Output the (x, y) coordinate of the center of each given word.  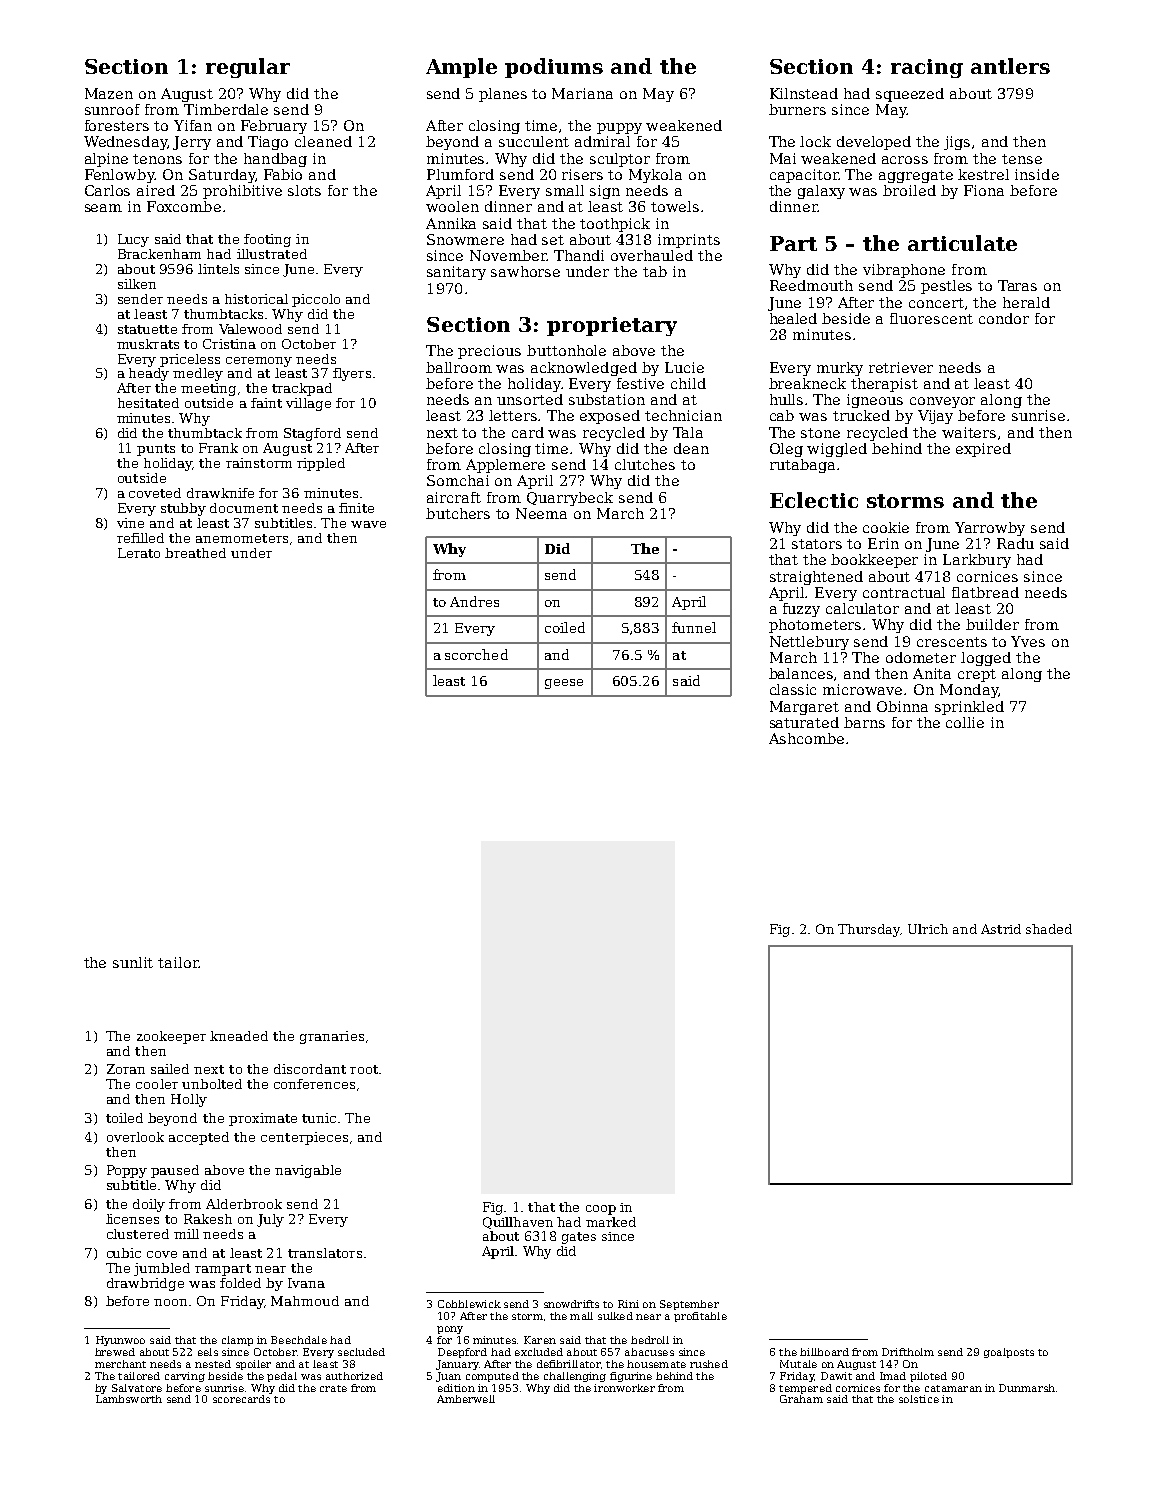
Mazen (109, 93)
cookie (886, 527)
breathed (195, 553)
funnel (694, 627)
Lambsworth (129, 1399)
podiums (554, 68)
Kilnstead (804, 93)
